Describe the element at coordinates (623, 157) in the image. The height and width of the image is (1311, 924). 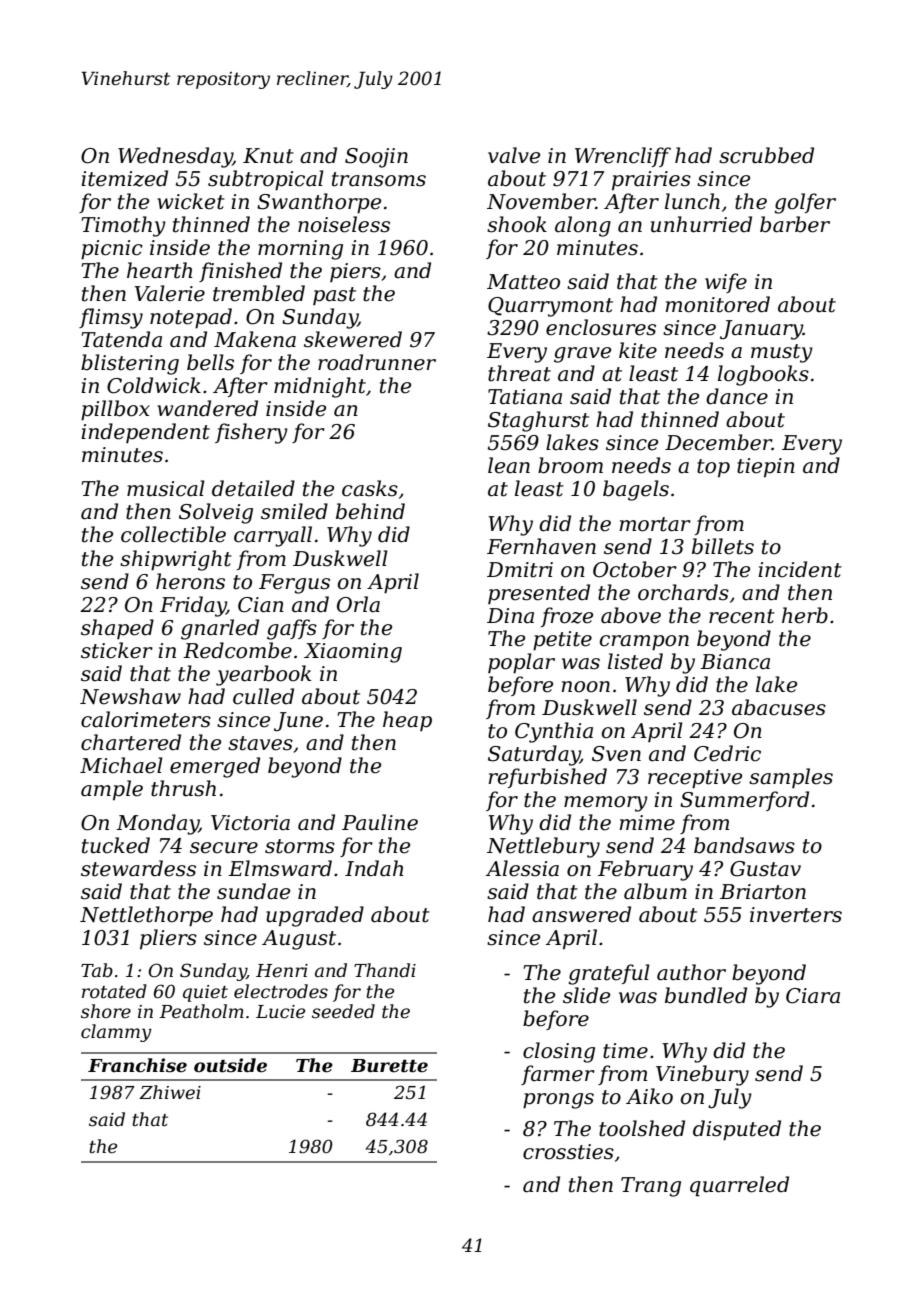
I see `Wrencliff` at that location.
